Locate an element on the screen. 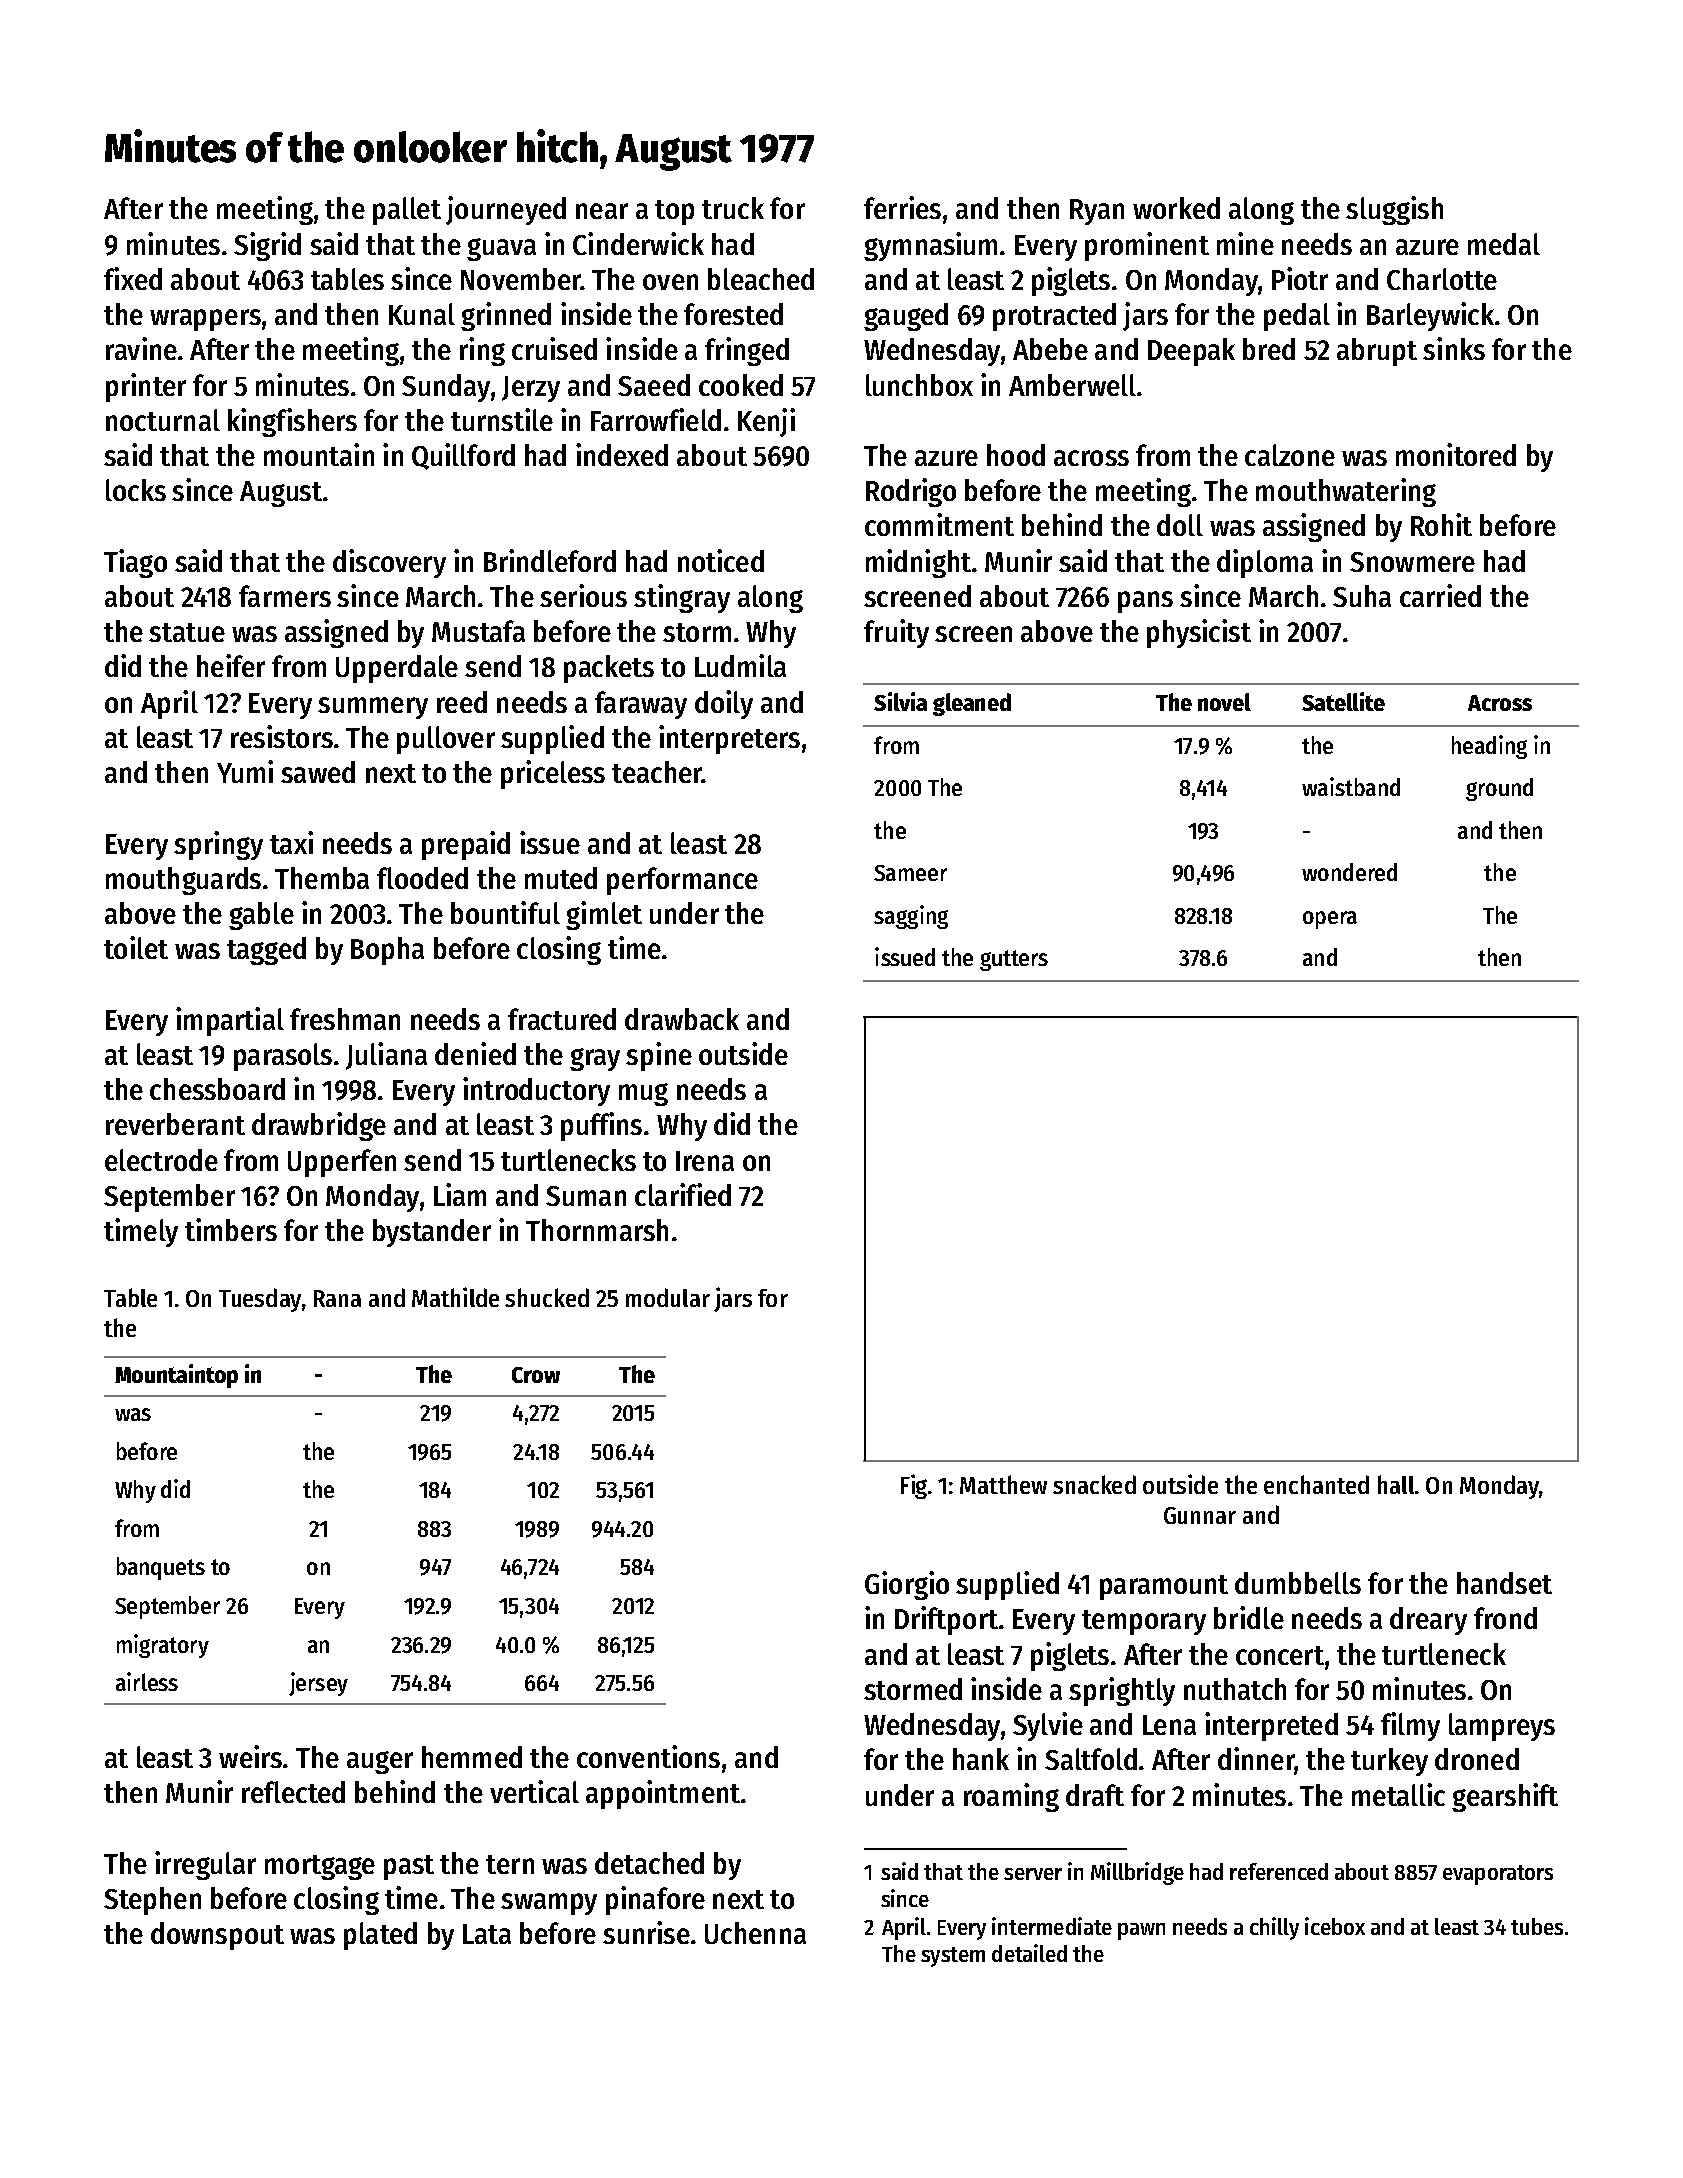 This screenshot has width=1683, height=2178. fixed is located at coordinates (133, 278).
